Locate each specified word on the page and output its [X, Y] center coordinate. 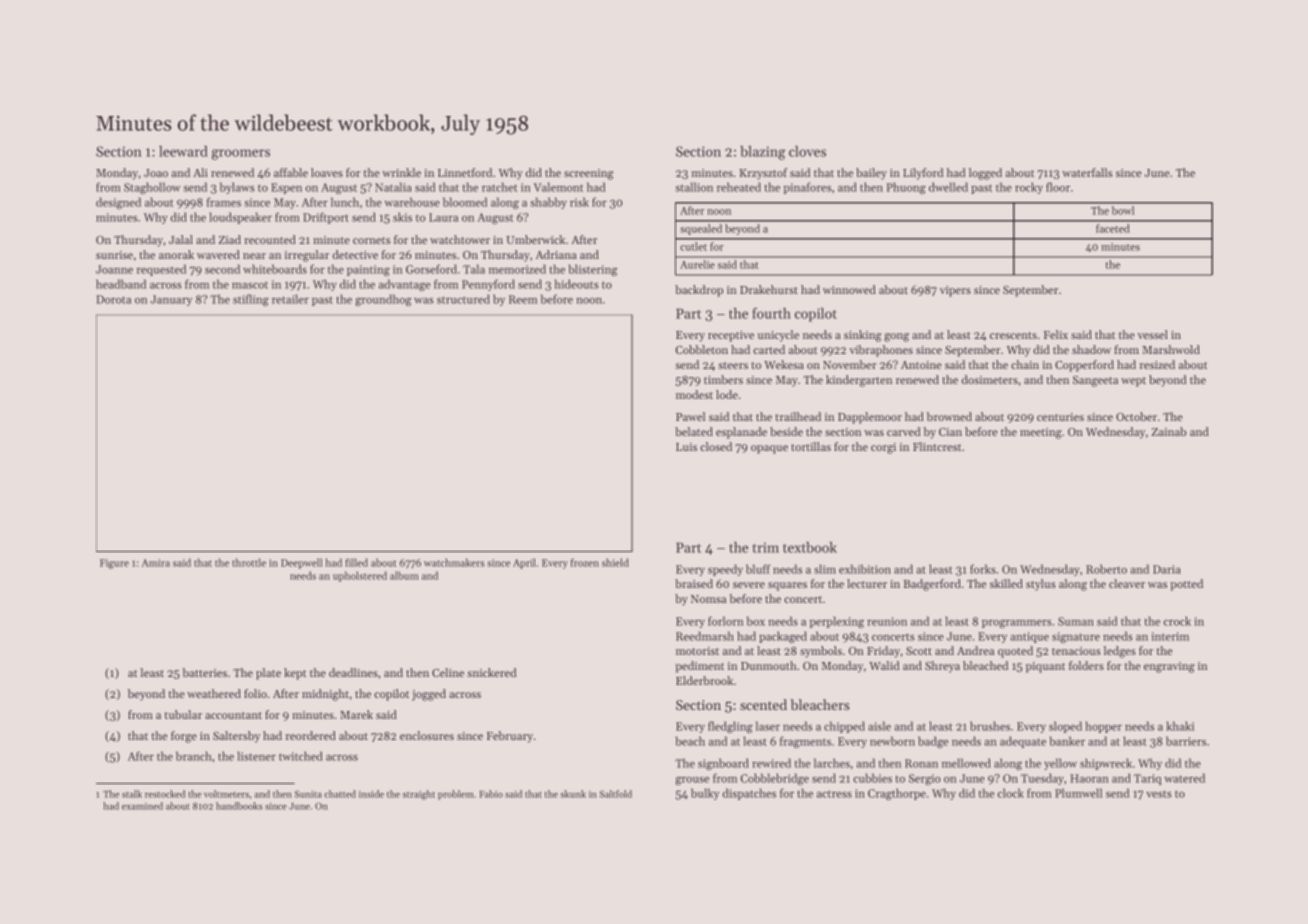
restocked [165, 794]
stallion [694, 187]
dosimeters [990, 379]
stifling [251, 300]
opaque [769, 449]
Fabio [491, 794]
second [222, 269]
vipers [955, 291]
